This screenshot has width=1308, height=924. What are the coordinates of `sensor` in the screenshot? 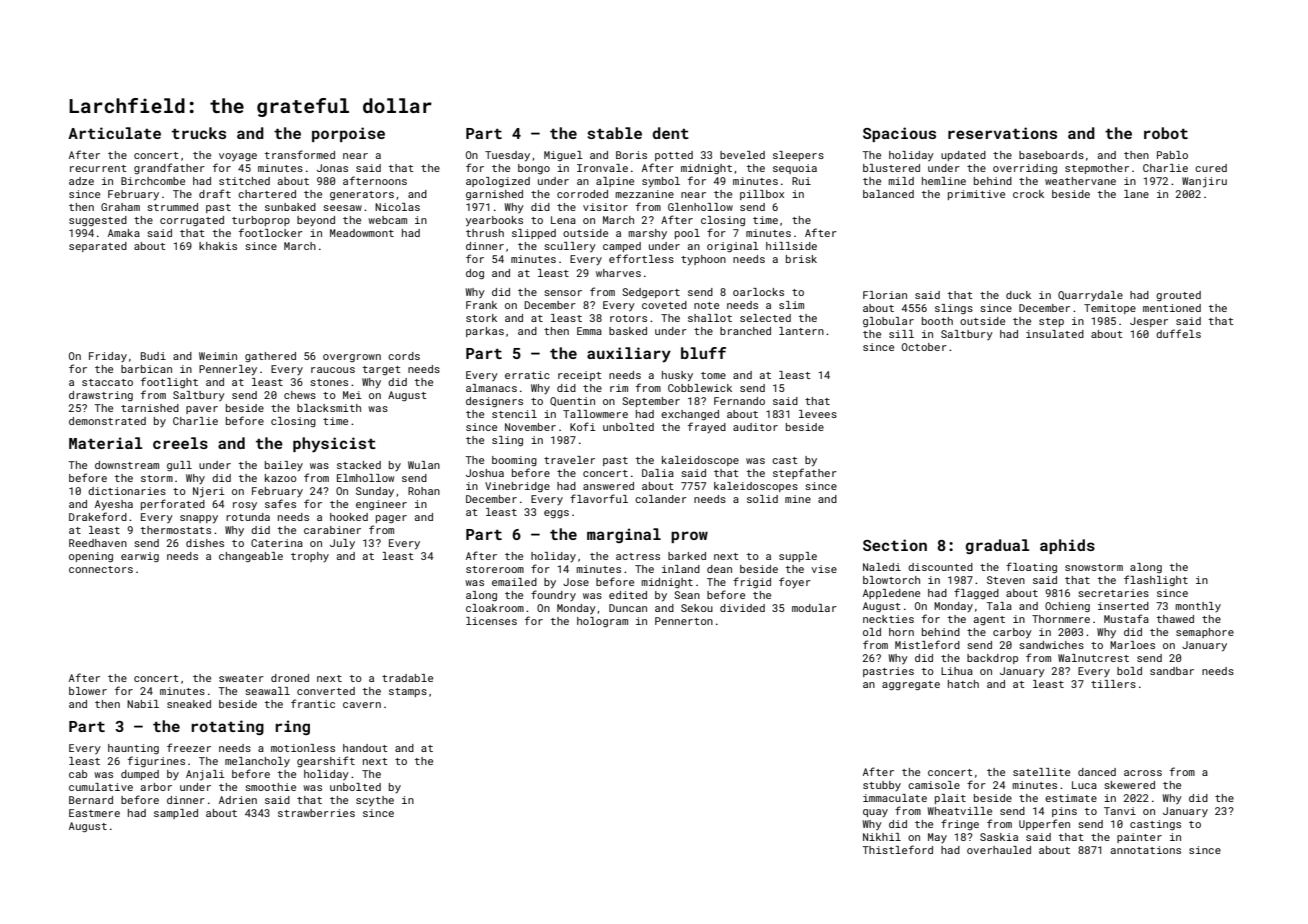 It's located at (563, 293).
